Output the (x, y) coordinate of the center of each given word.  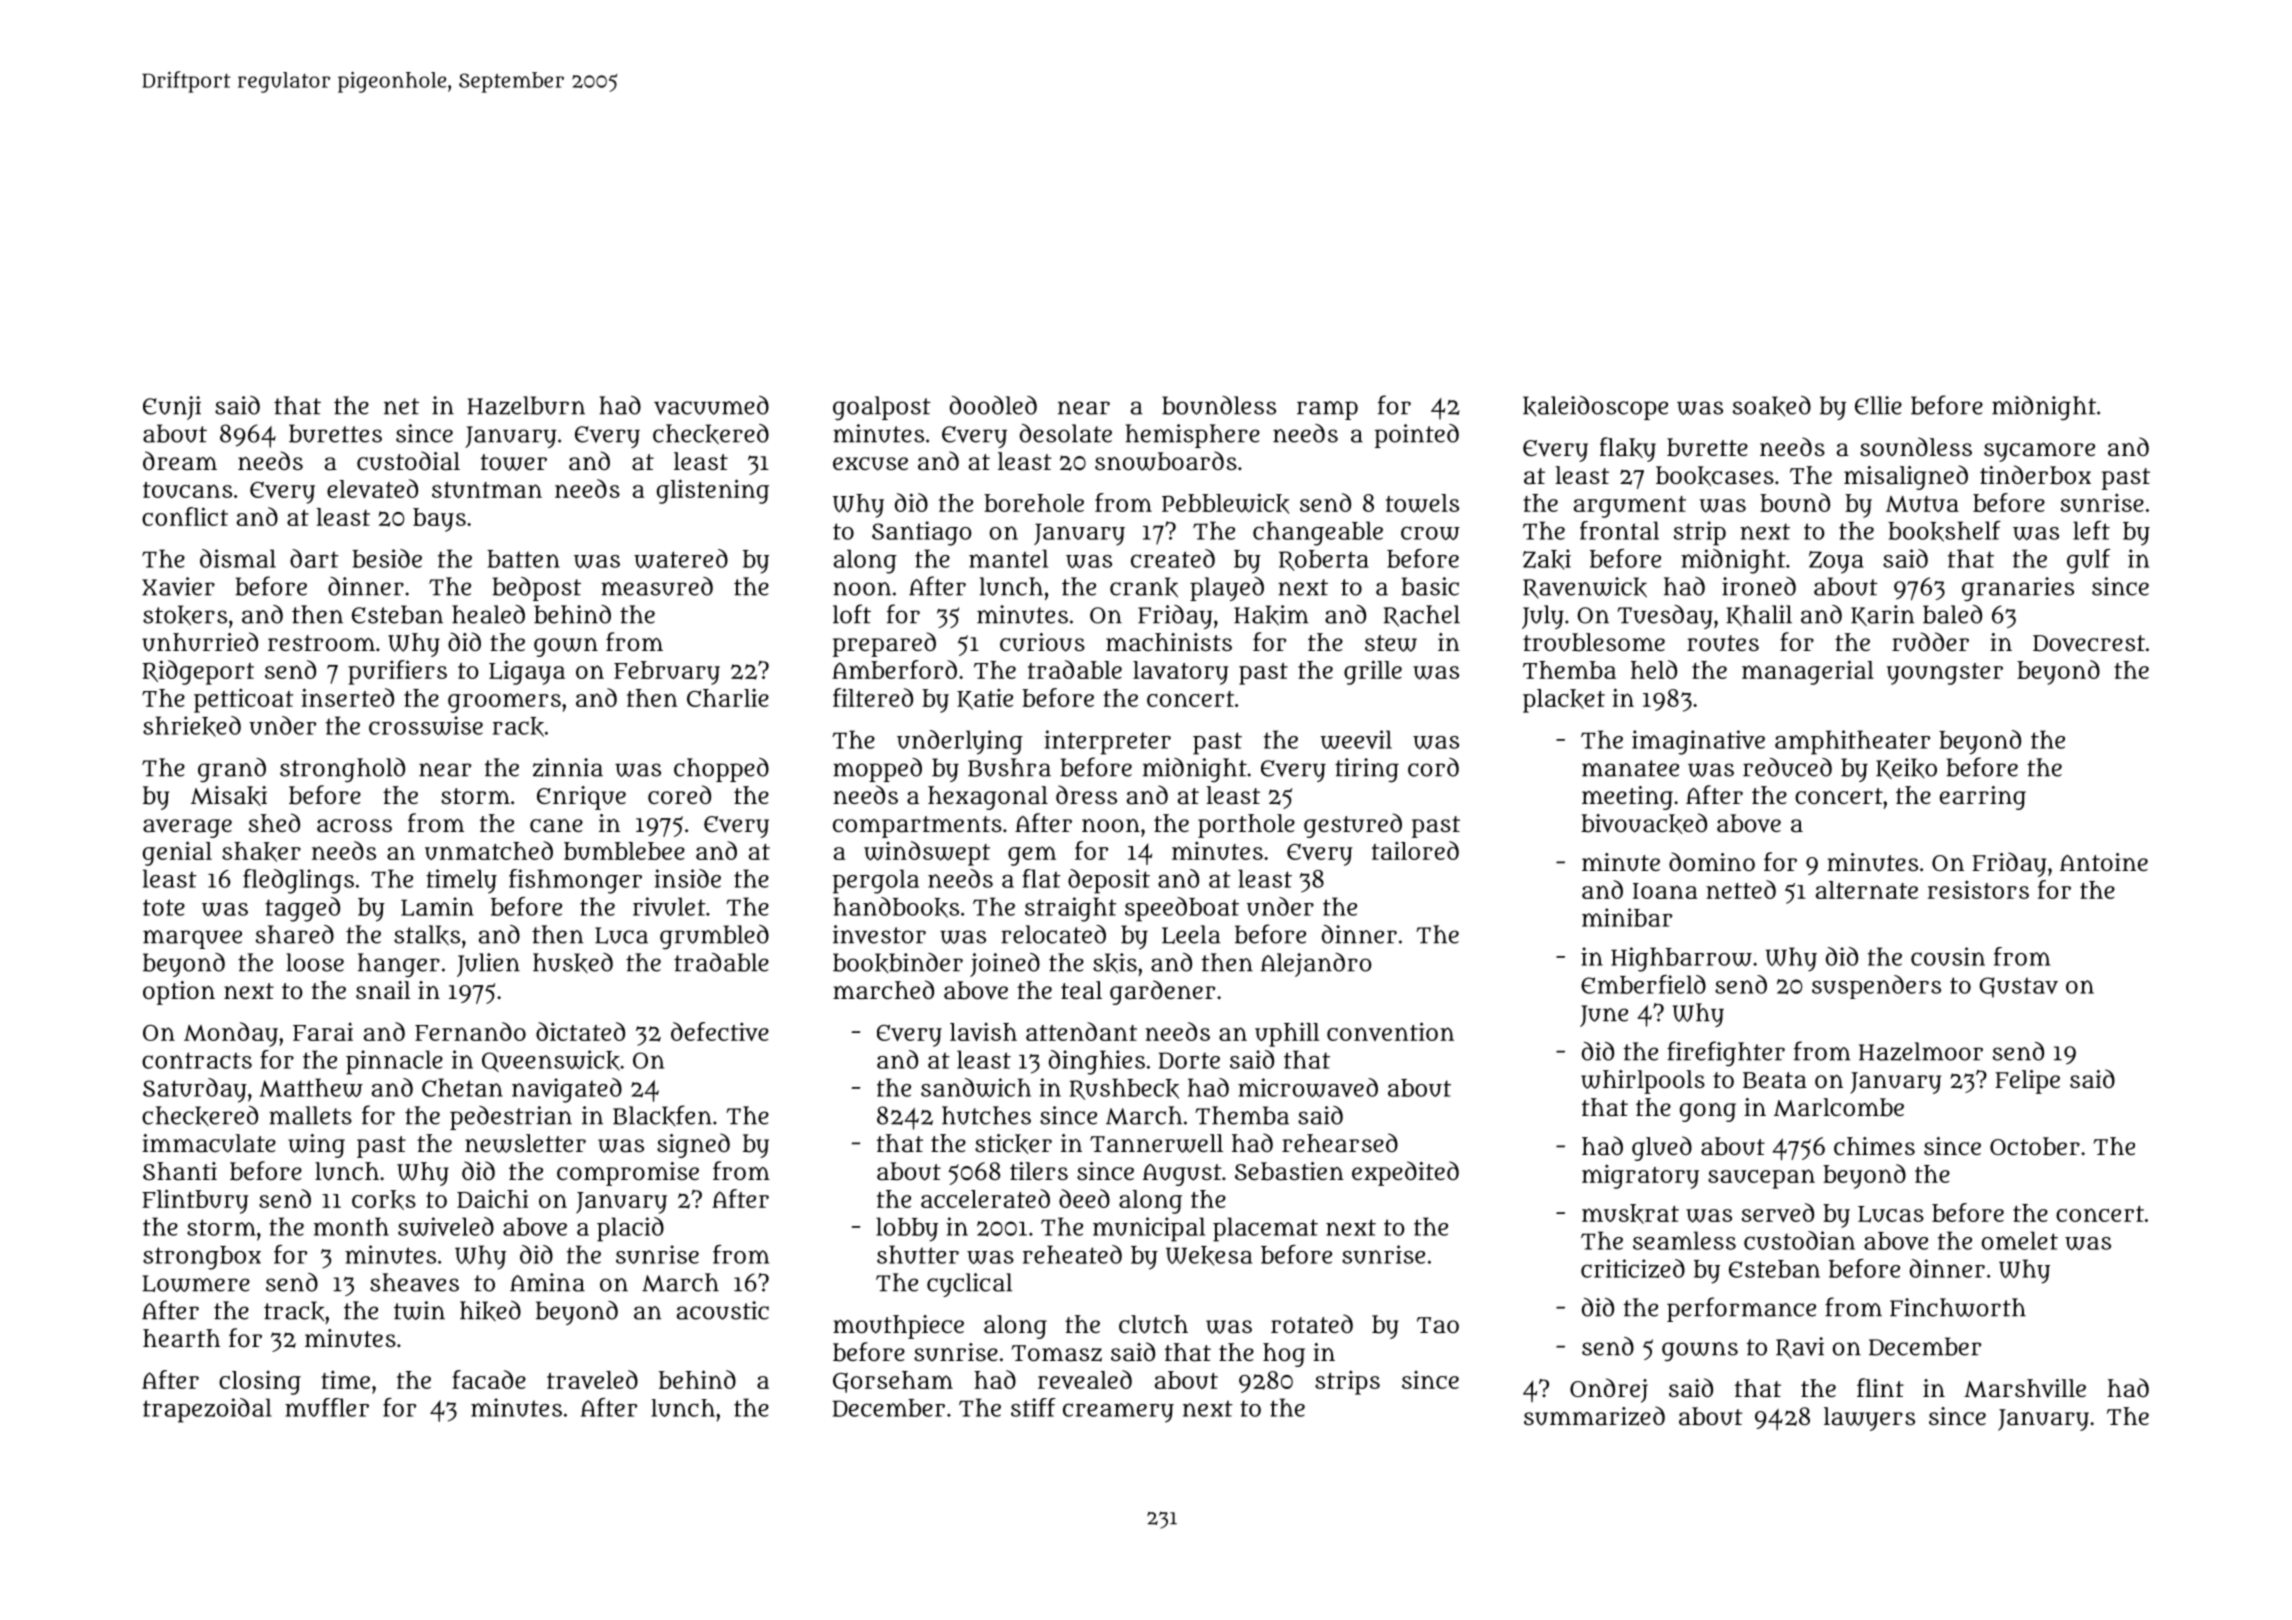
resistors (1978, 889)
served (1778, 1212)
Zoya (1836, 562)
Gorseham (893, 1382)
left (2091, 530)
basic (1430, 586)
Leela (1191, 934)
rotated (1312, 1324)
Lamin (437, 906)
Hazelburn (526, 405)
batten (523, 559)
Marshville (2025, 1388)
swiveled (446, 1226)
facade (489, 1379)
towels (1422, 503)
